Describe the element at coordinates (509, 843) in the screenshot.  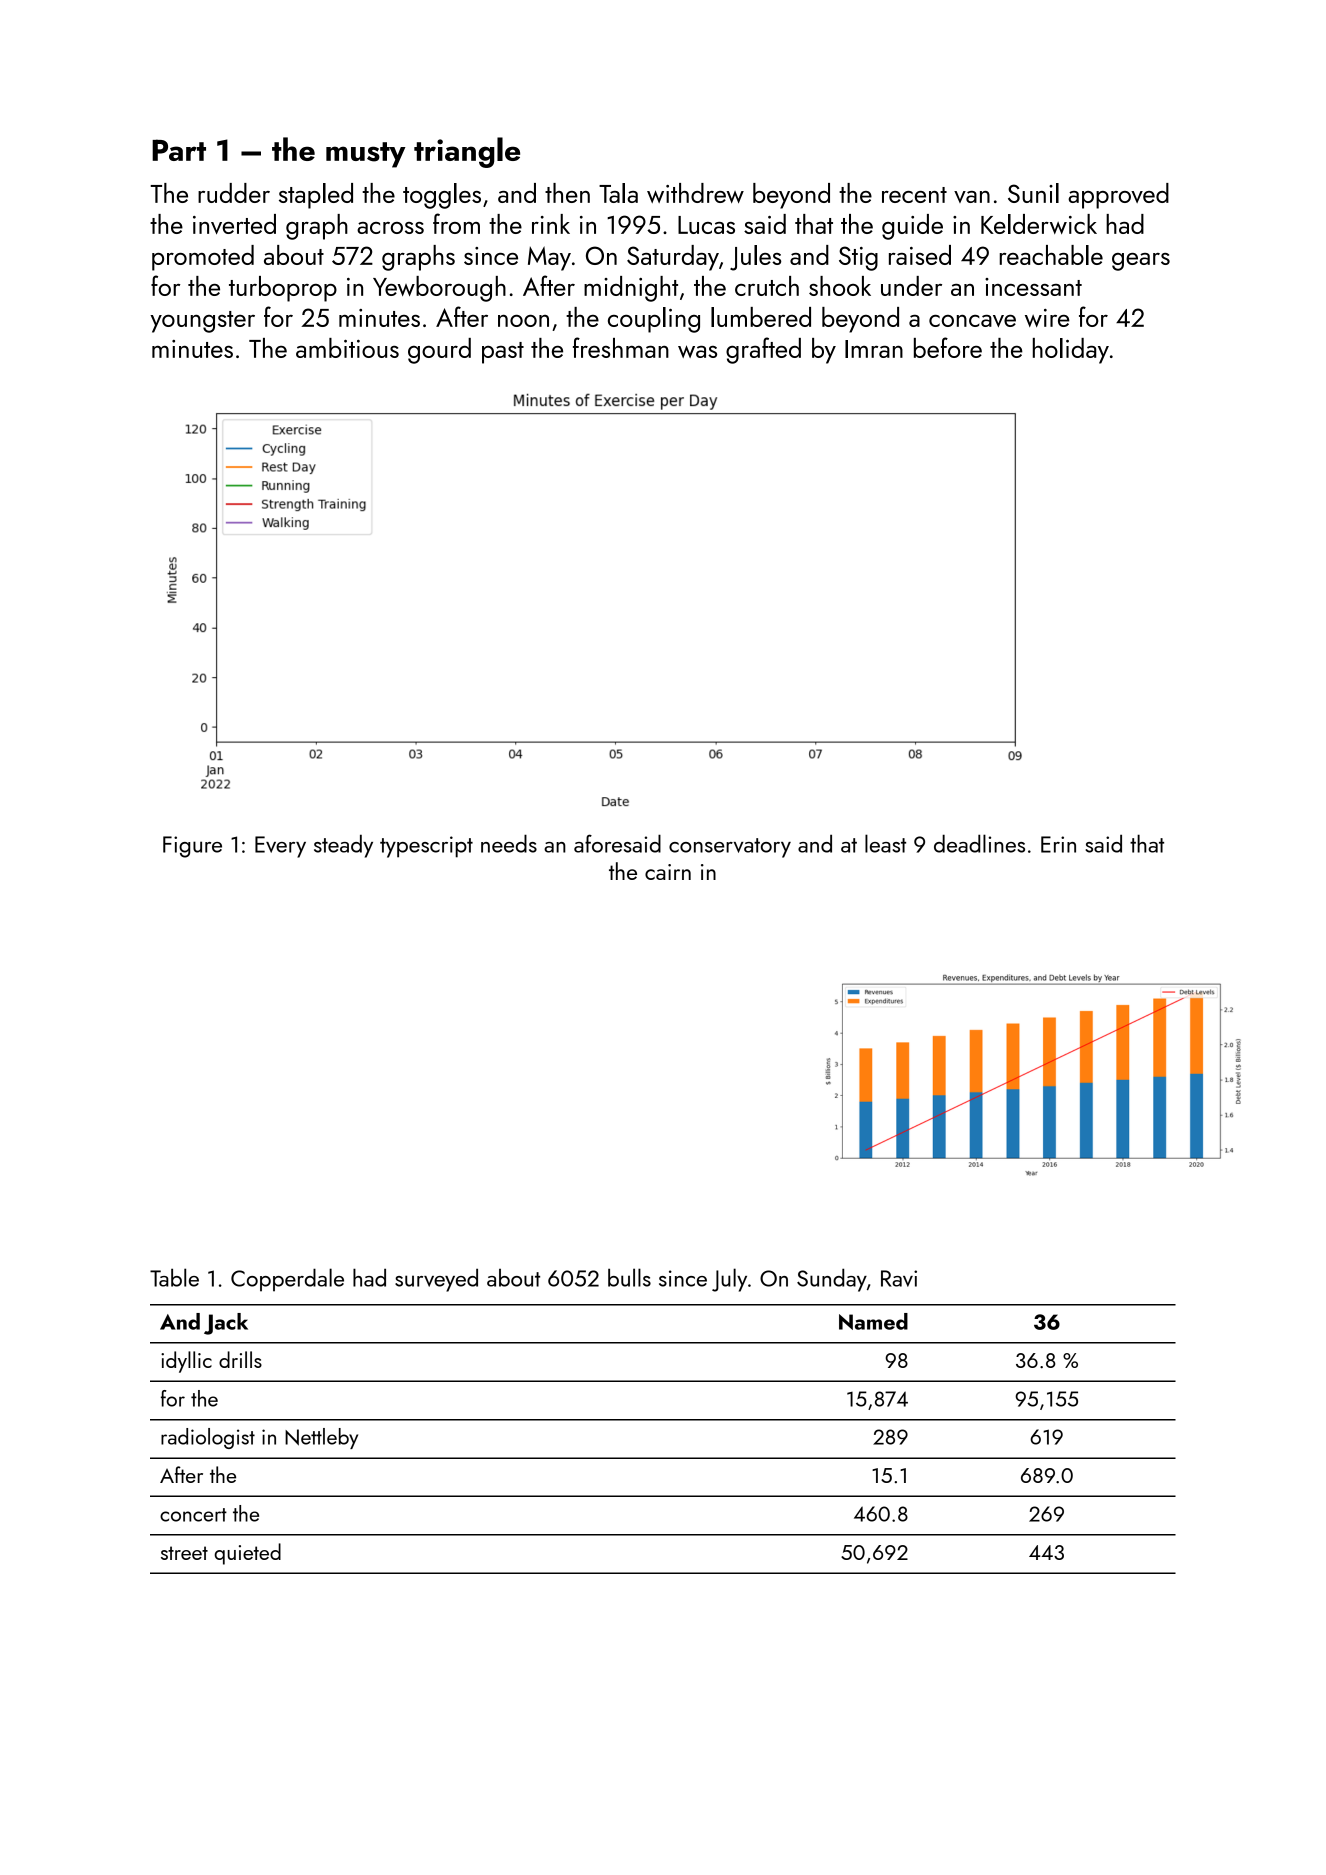
I see `needs` at that location.
